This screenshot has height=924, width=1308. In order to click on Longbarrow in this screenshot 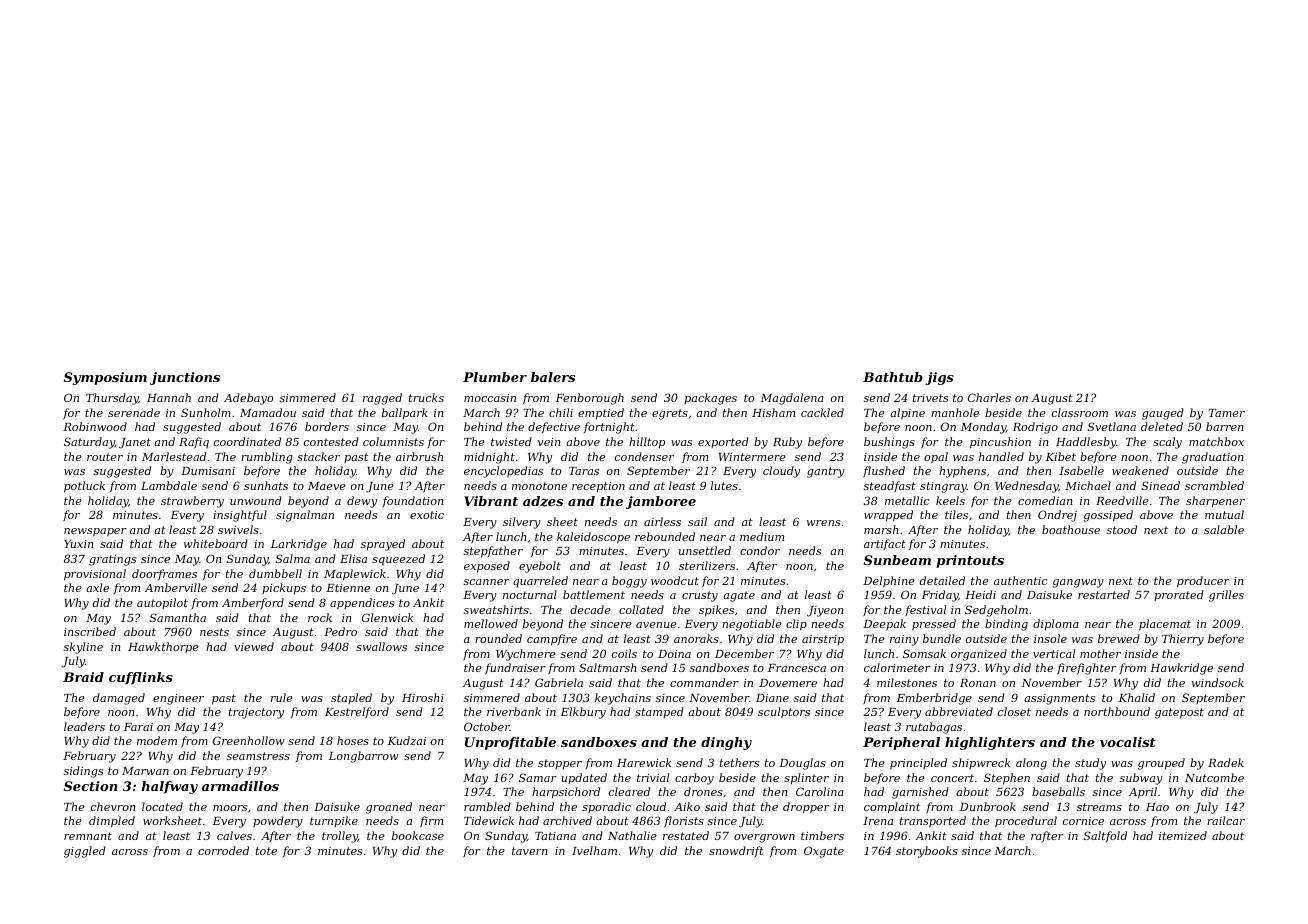, I will do `click(364, 757)`.
